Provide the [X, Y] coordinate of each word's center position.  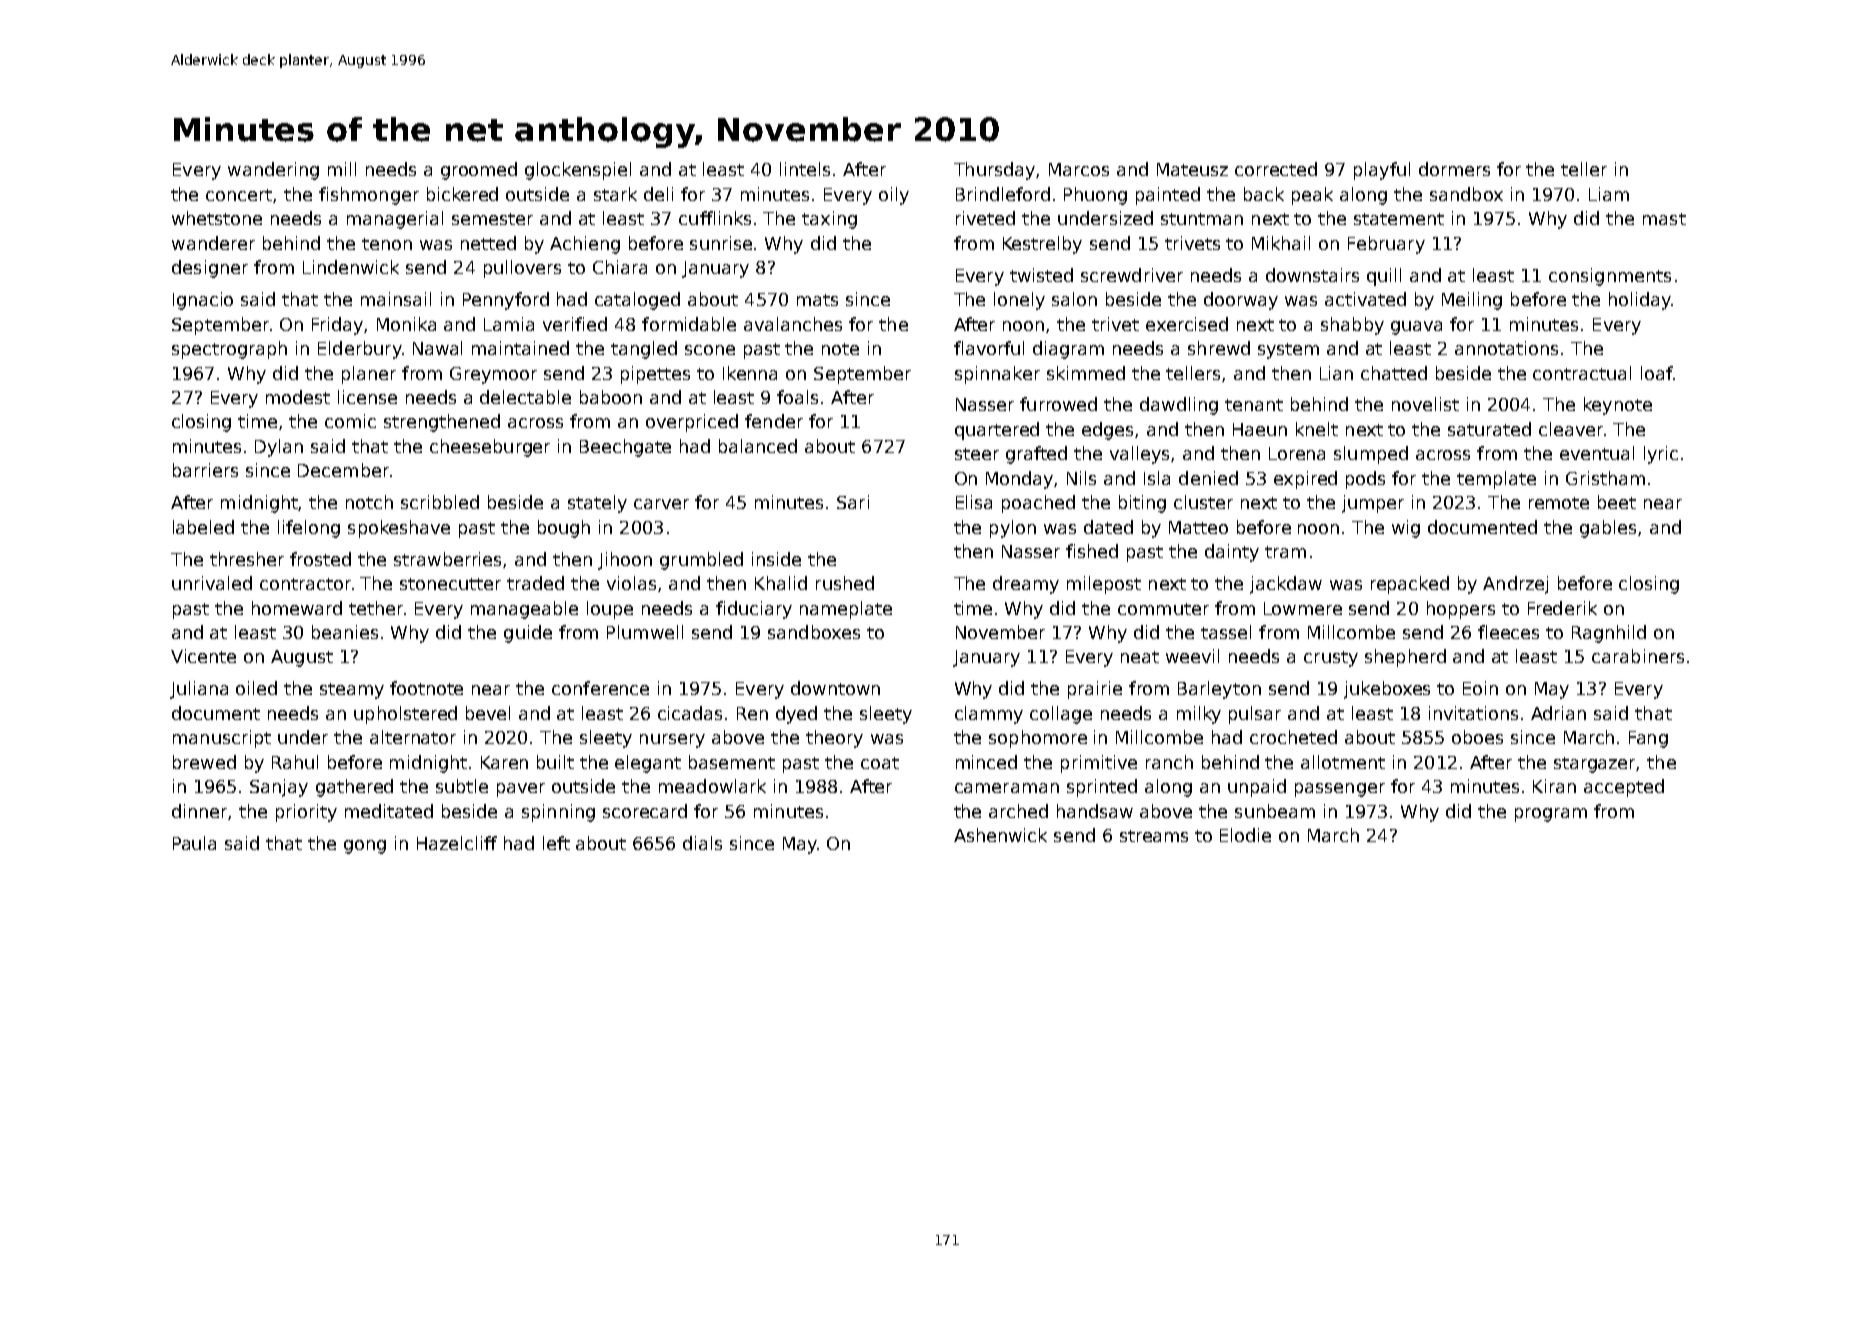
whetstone [217, 218]
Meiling [1472, 301]
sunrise [721, 243]
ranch [1169, 762]
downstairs [1312, 275]
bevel [488, 713]
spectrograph [229, 350]
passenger [1340, 790]
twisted [1041, 275]
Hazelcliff [457, 843]
